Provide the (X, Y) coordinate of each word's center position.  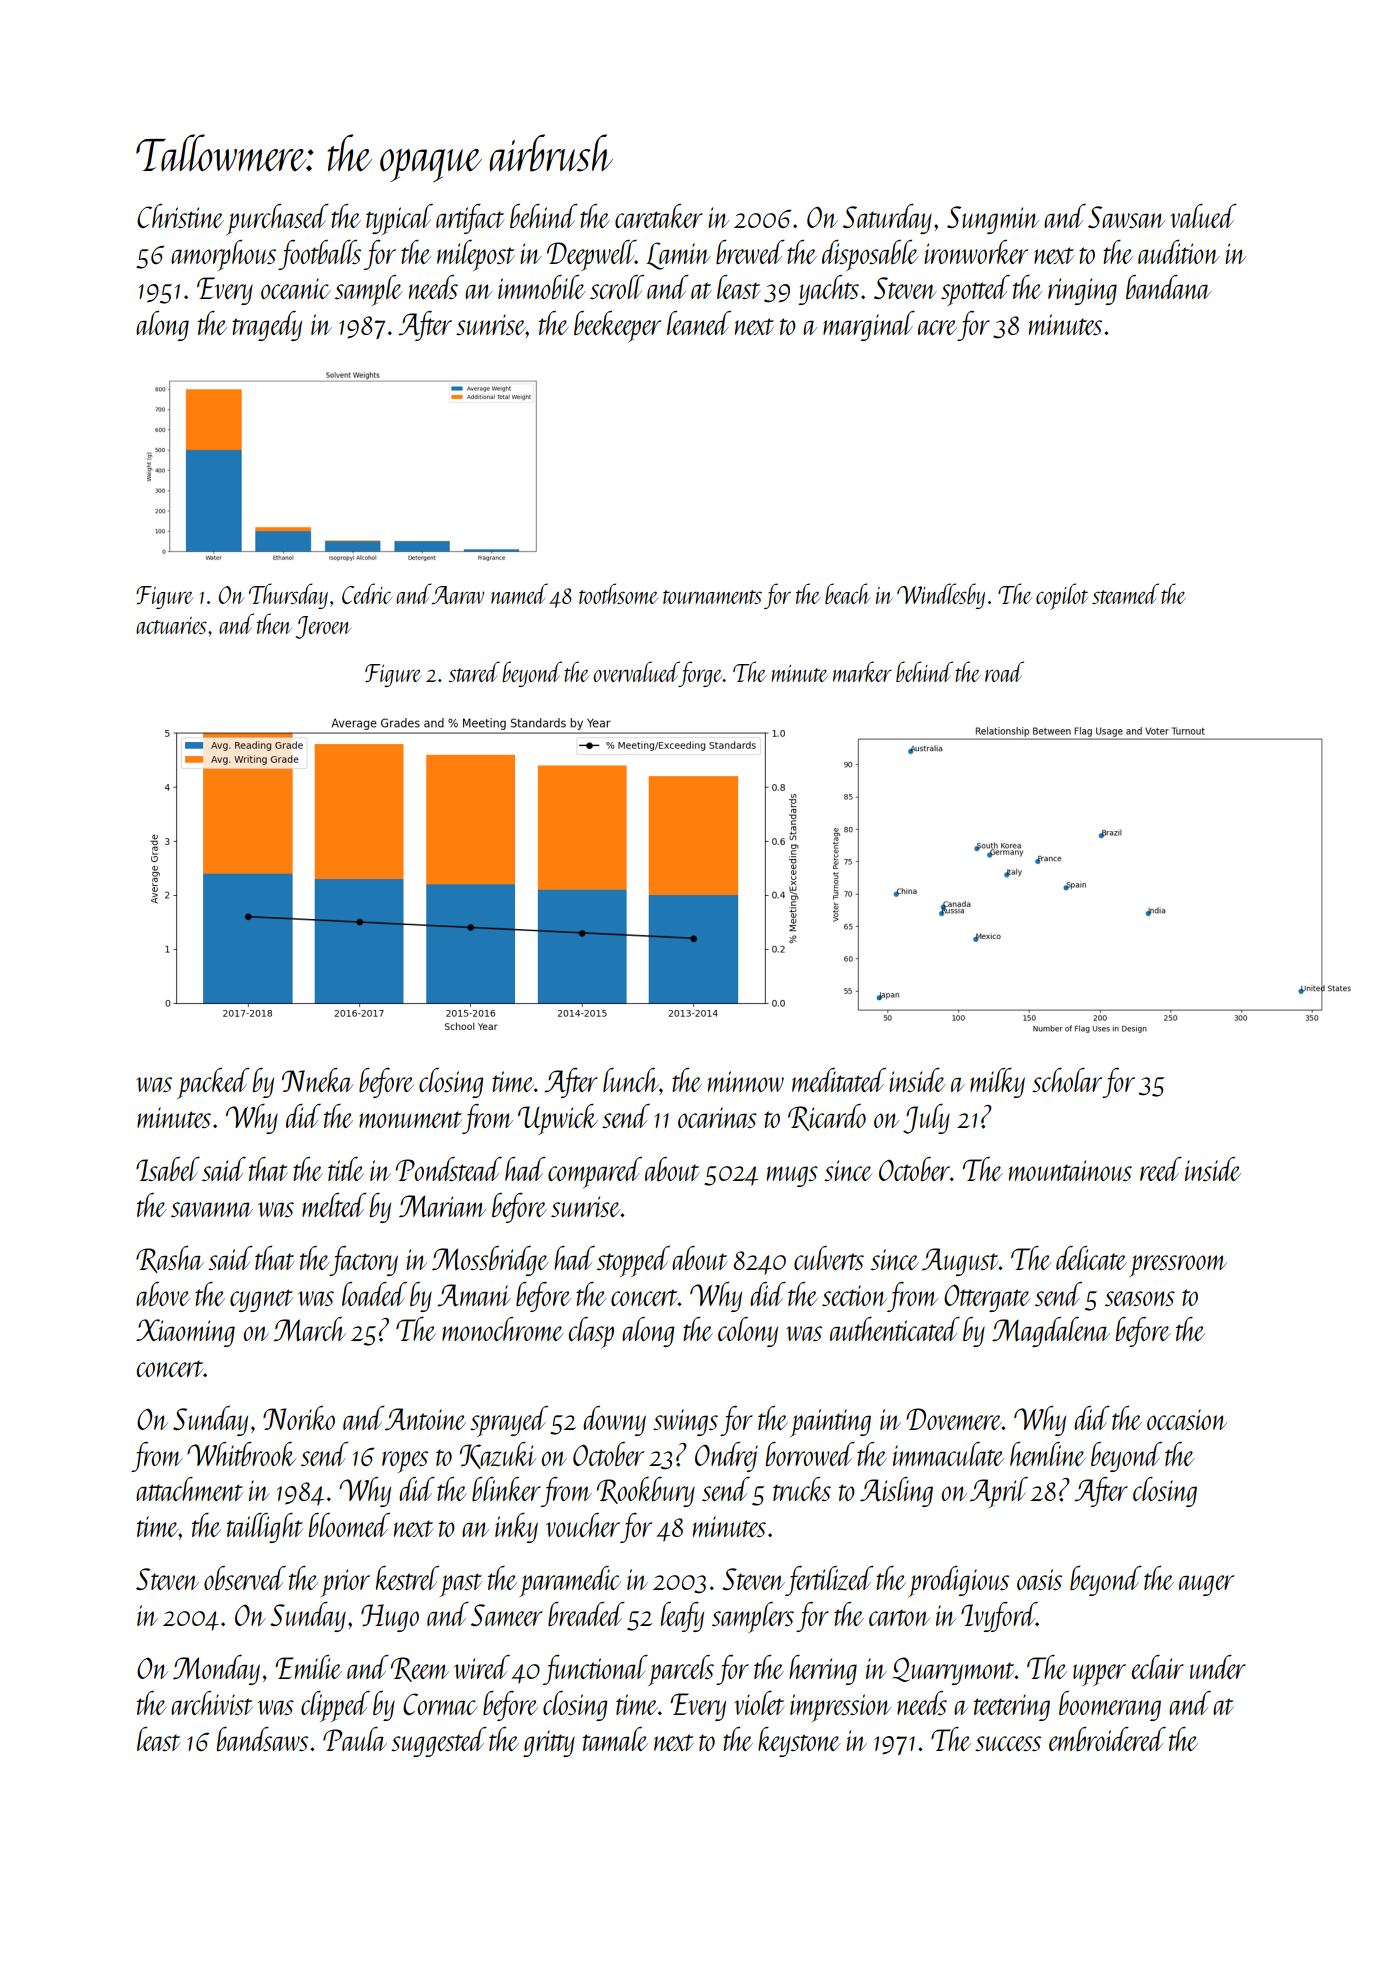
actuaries (171, 625)
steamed (1125, 593)
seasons (1140, 1298)
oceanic (296, 288)
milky (997, 1083)
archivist (212, 1703)
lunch (631, 1080)
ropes (405, 1462)
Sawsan (1126, 217)
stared (474, 671)
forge (701, 674)
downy (614, 1421)
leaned (699, 323)
